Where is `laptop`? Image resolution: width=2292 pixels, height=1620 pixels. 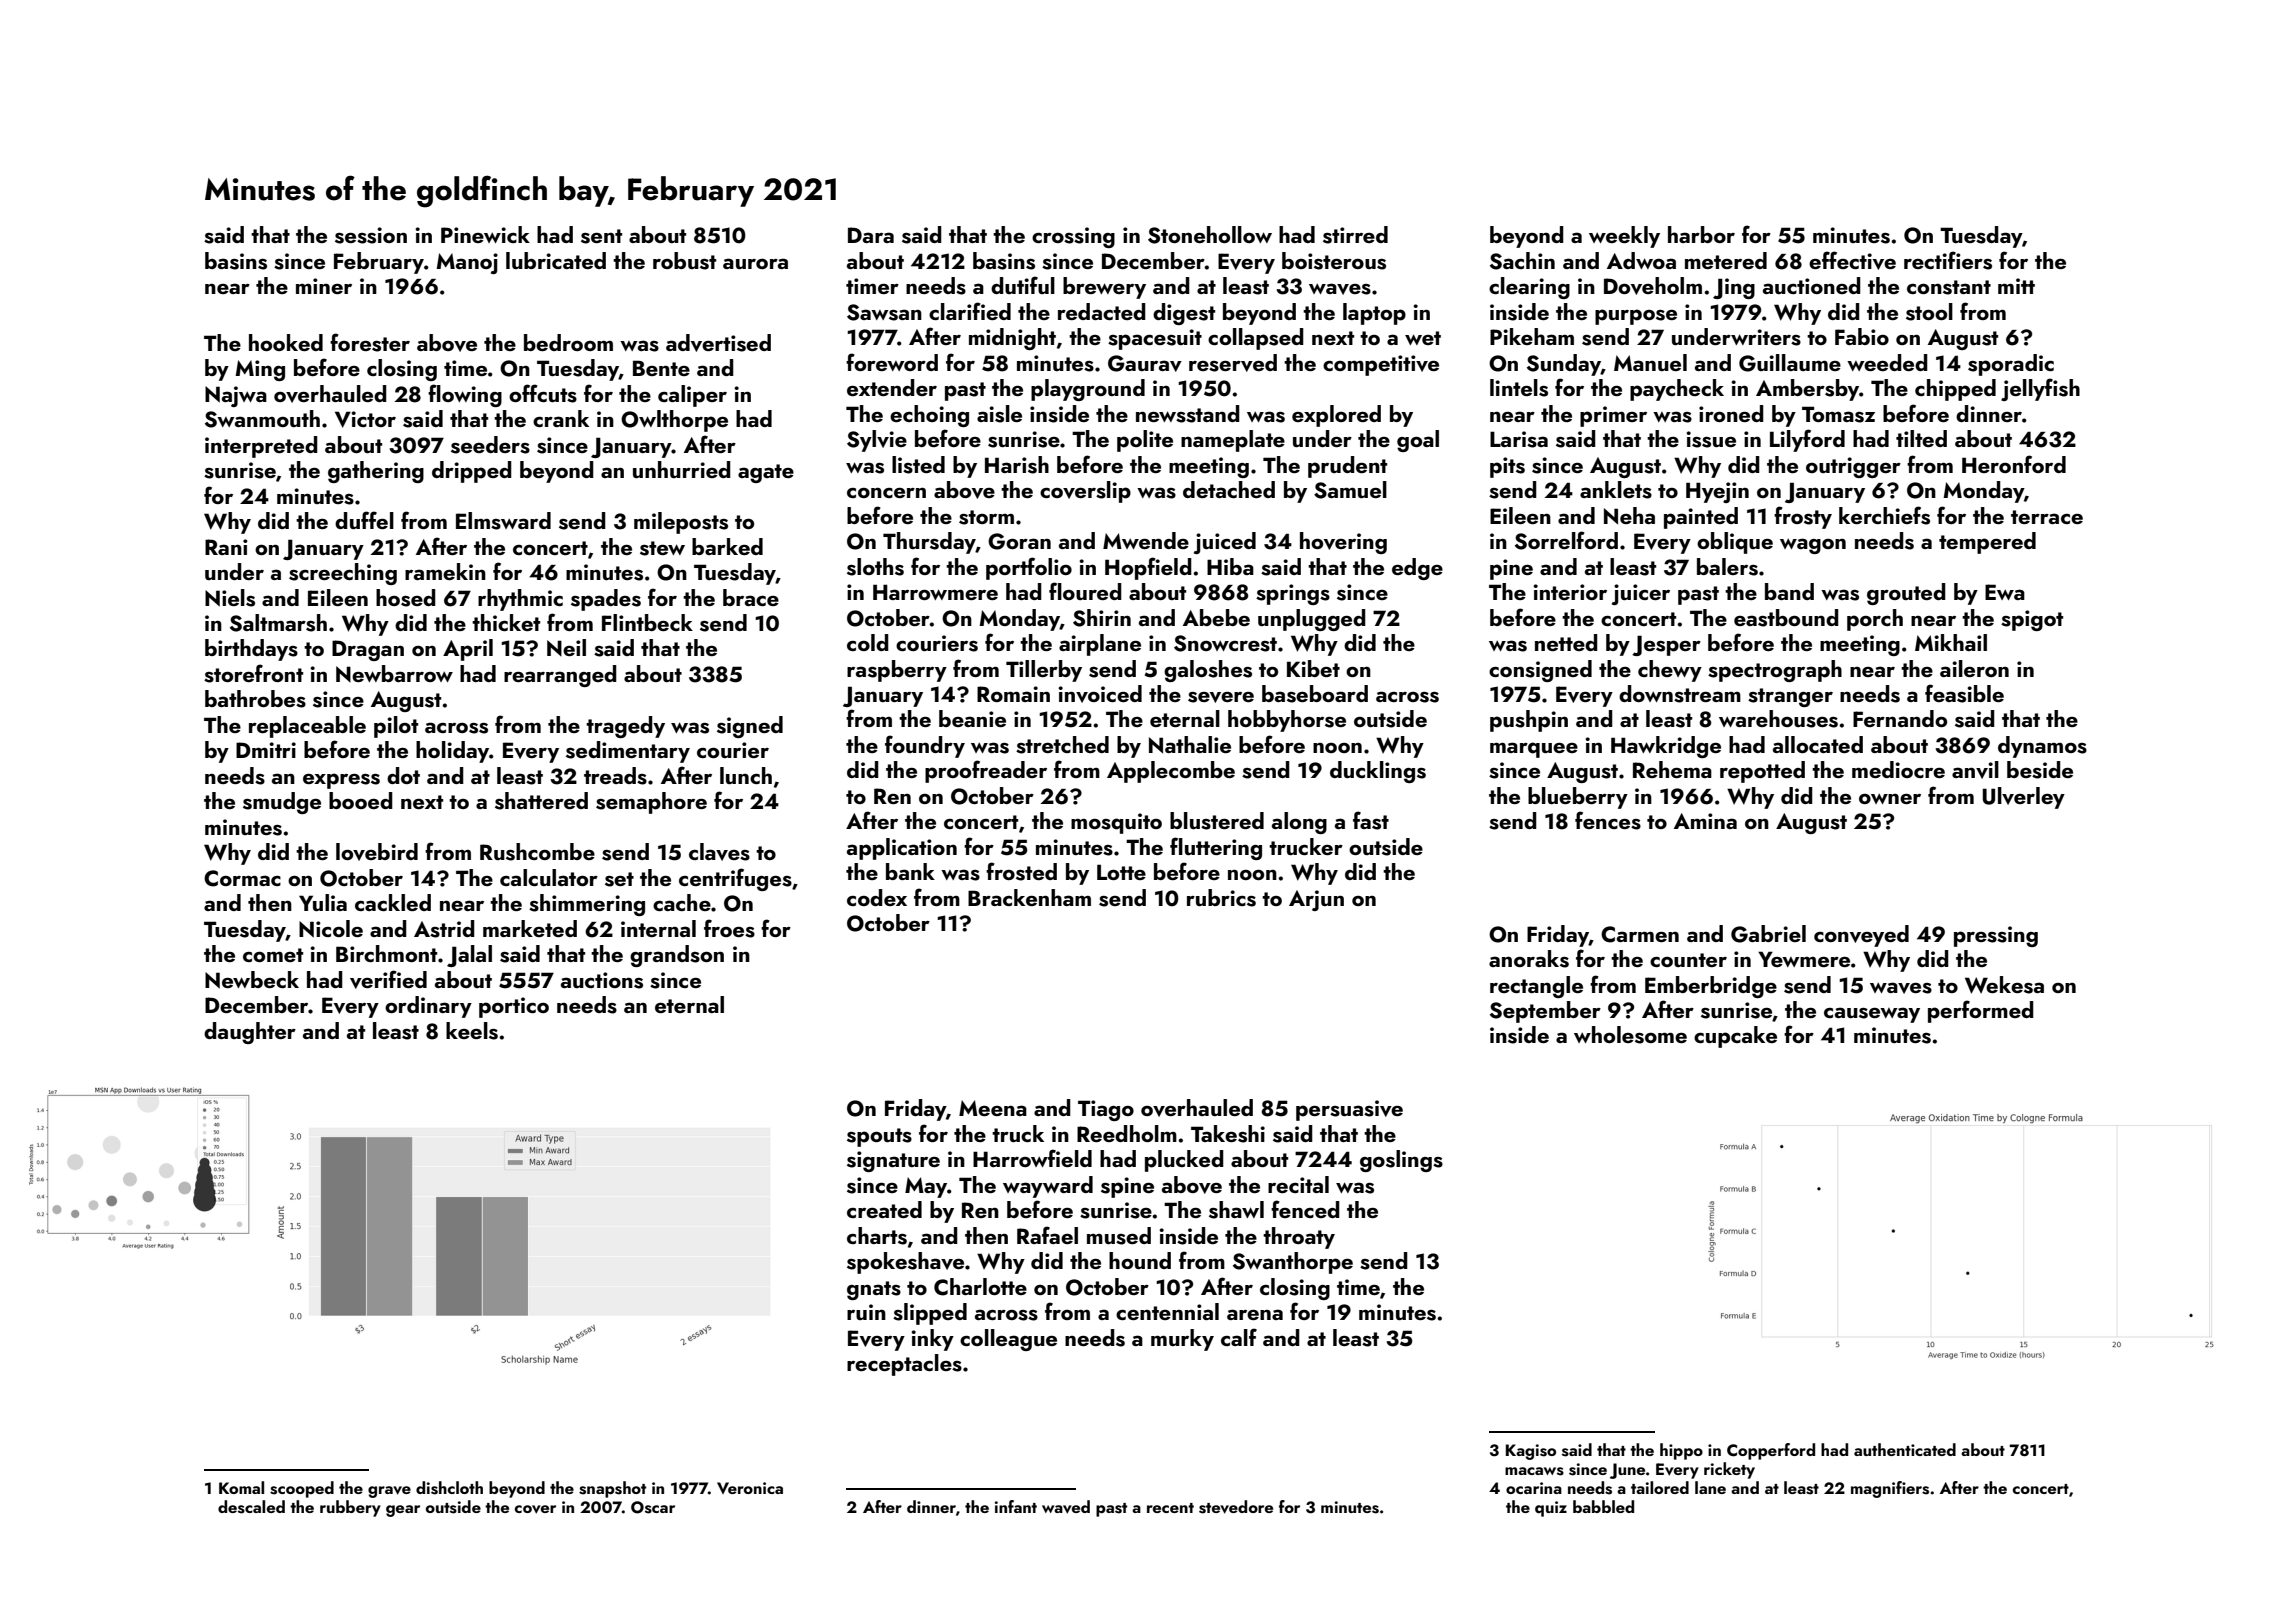
laptop is located at coordinates (1374, 314).
